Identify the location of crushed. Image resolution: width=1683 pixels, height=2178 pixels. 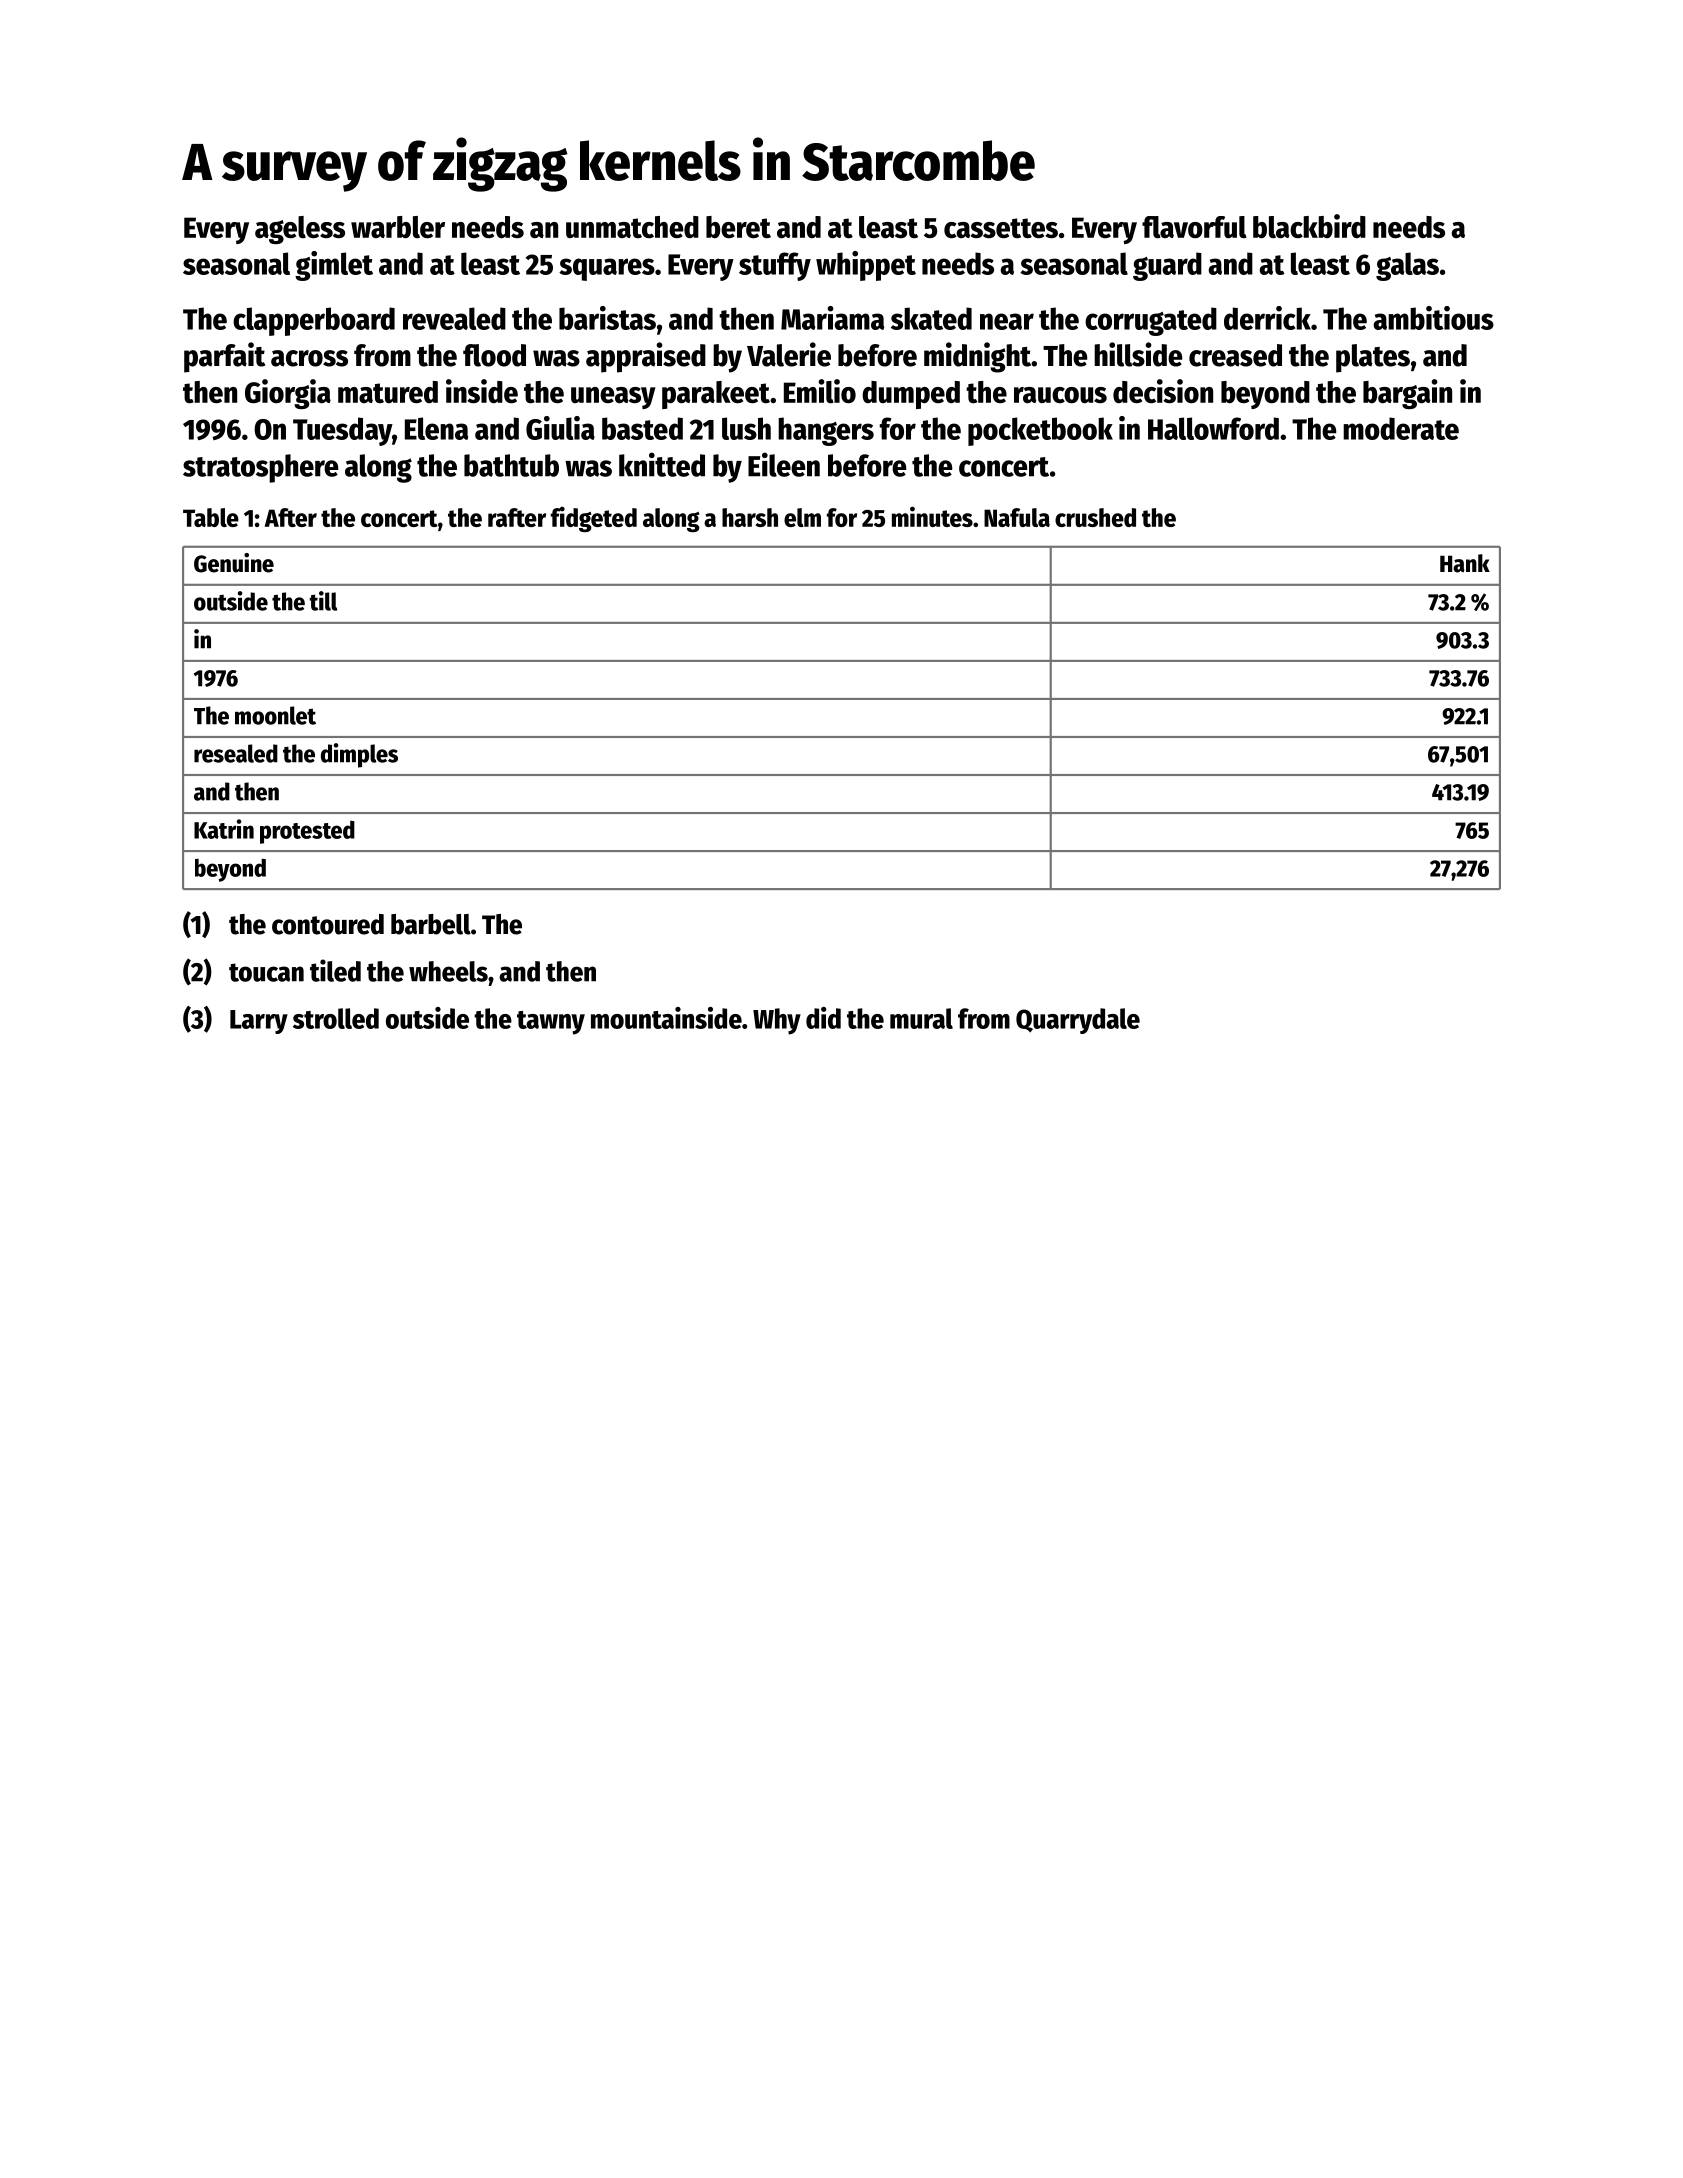
(1095, 517).
